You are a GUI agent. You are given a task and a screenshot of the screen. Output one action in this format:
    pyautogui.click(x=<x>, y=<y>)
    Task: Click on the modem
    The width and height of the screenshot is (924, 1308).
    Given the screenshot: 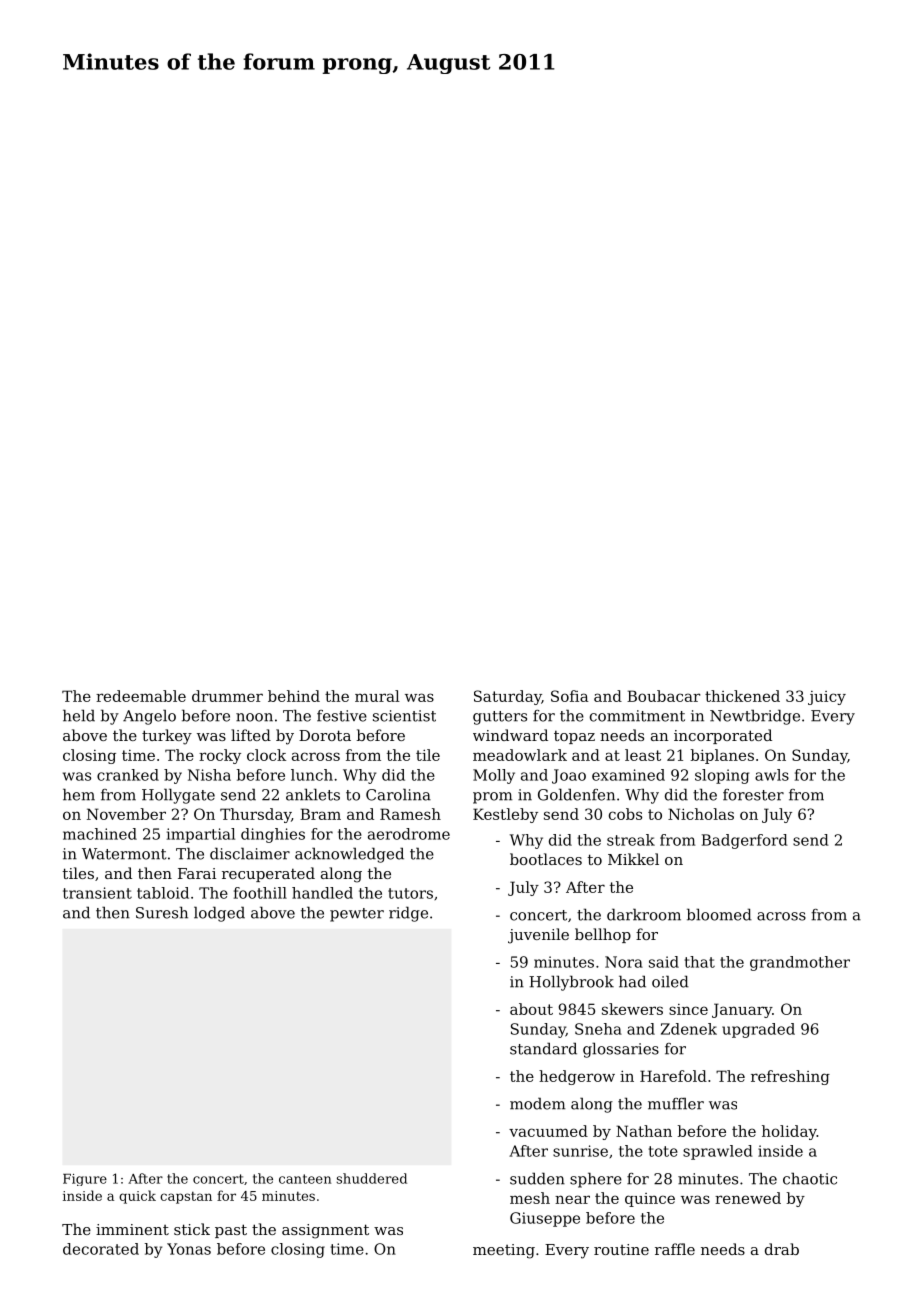 What is the action you would take?
    pyautogui.click(x=537, y=1103)
